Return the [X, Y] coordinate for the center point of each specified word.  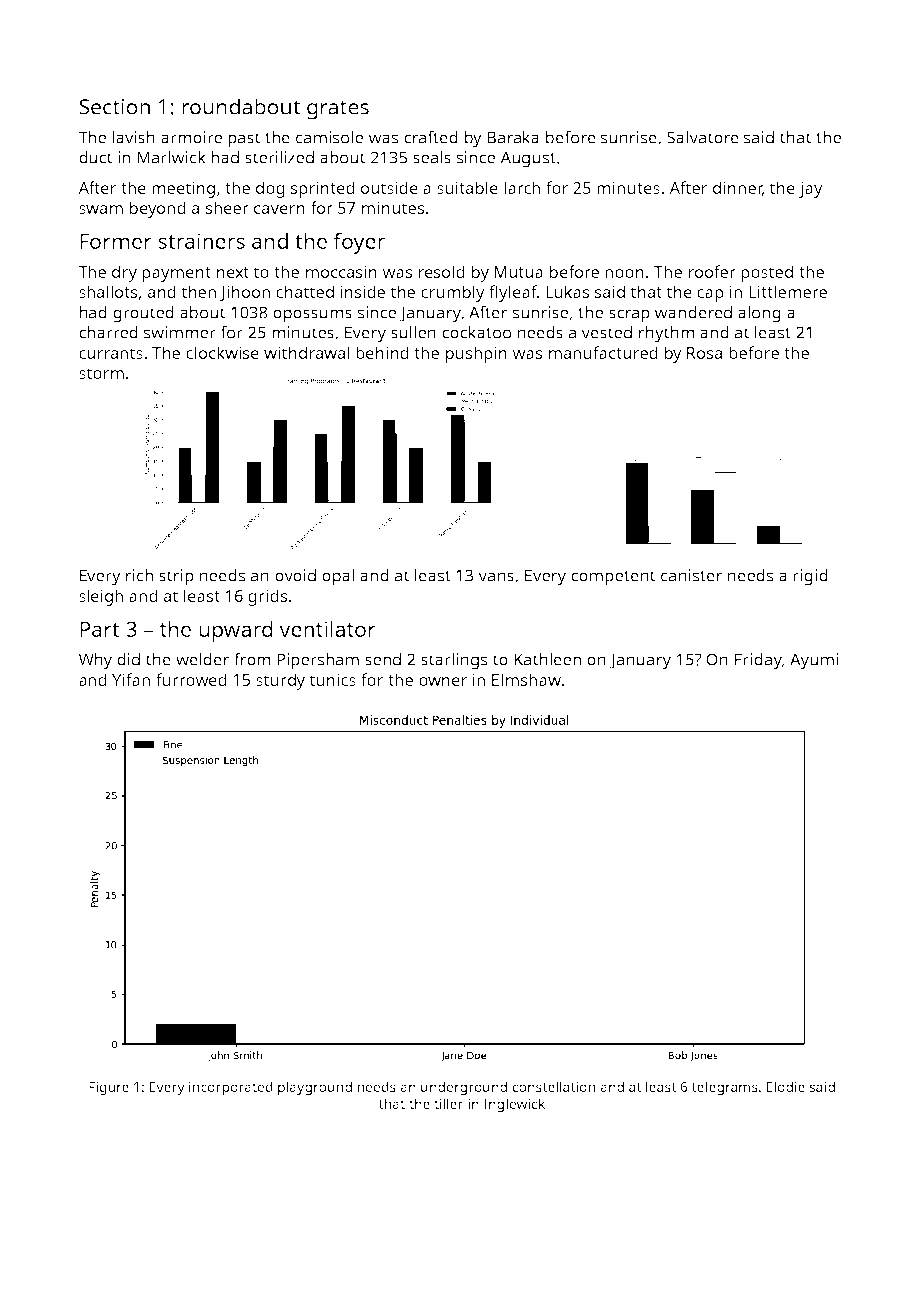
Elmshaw [526, 679]
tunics [333, 679]
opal [338, 577]
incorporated [231, 1088]
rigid [810, 577]
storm [101, 373]
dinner [738, 188]
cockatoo [476, 332]
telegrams [724, 1088]
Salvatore [703, 137]
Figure [109, 1088]
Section [114, 107]
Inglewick [515, 1105]
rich [139, 575]
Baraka [513, 137]
